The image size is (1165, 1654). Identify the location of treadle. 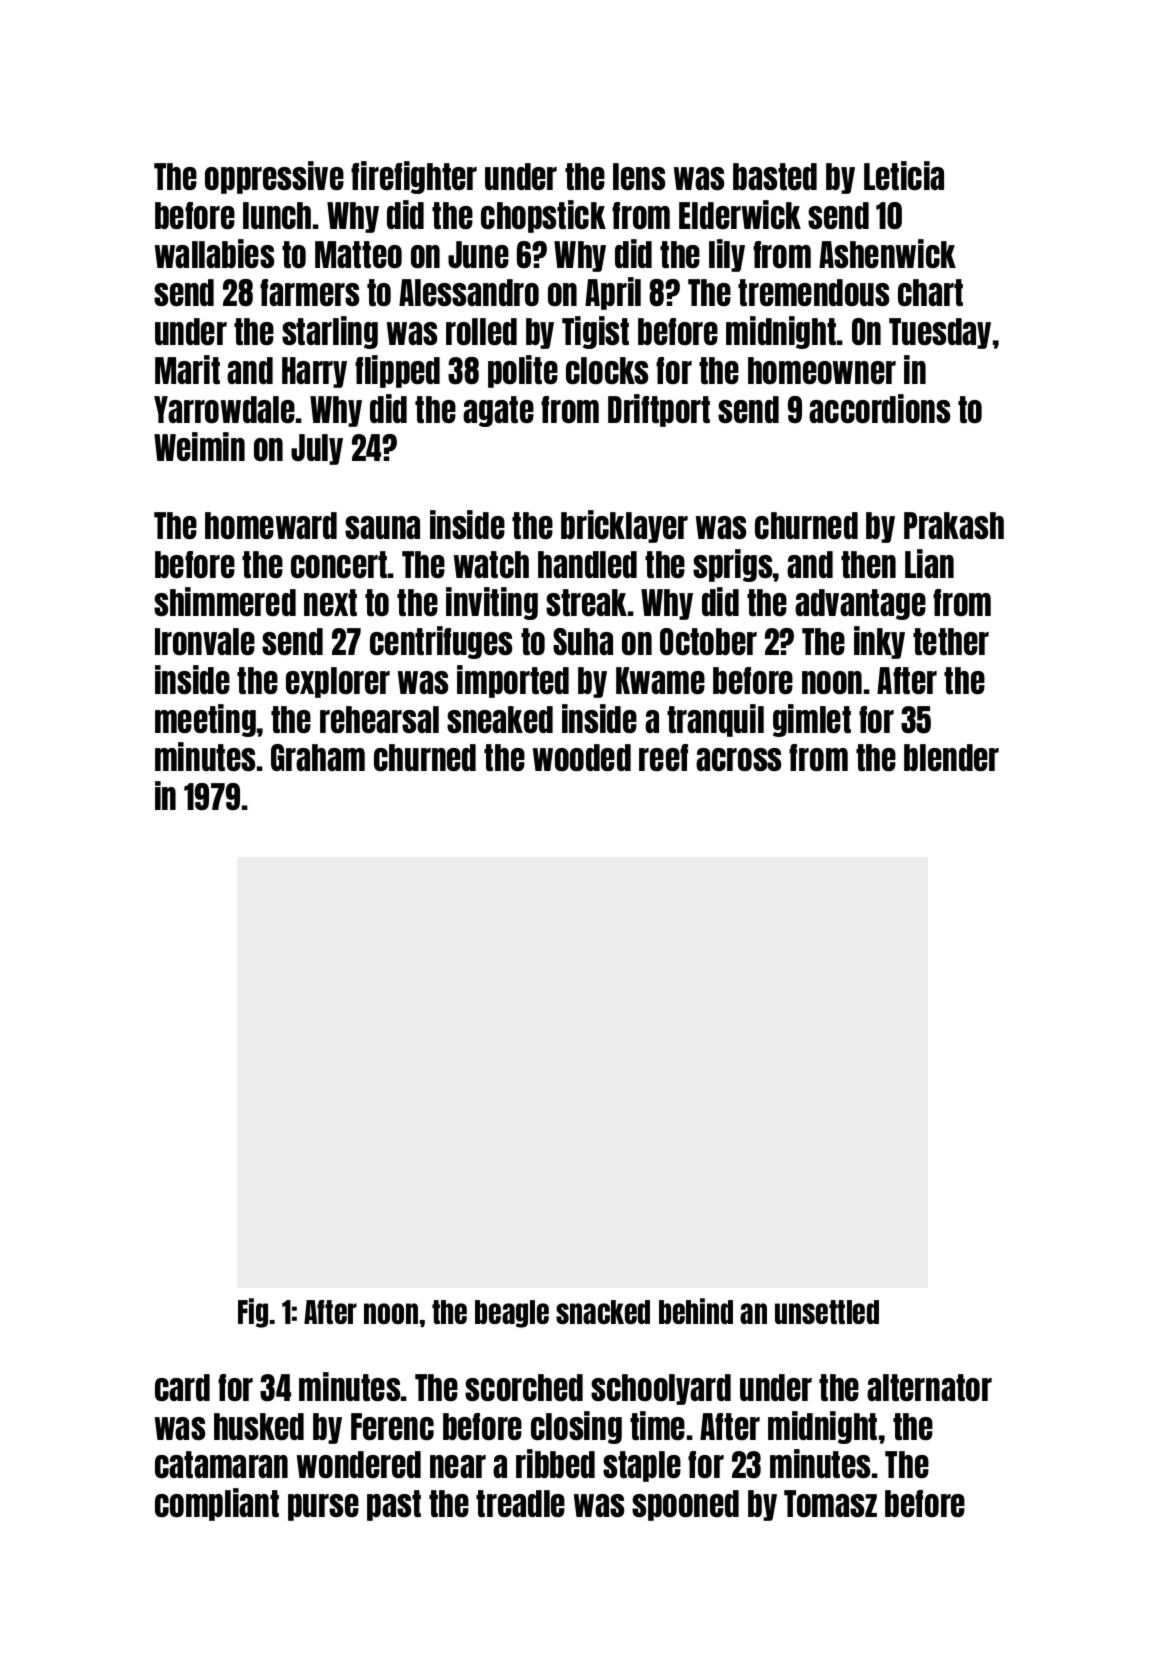
(520, 1503).
